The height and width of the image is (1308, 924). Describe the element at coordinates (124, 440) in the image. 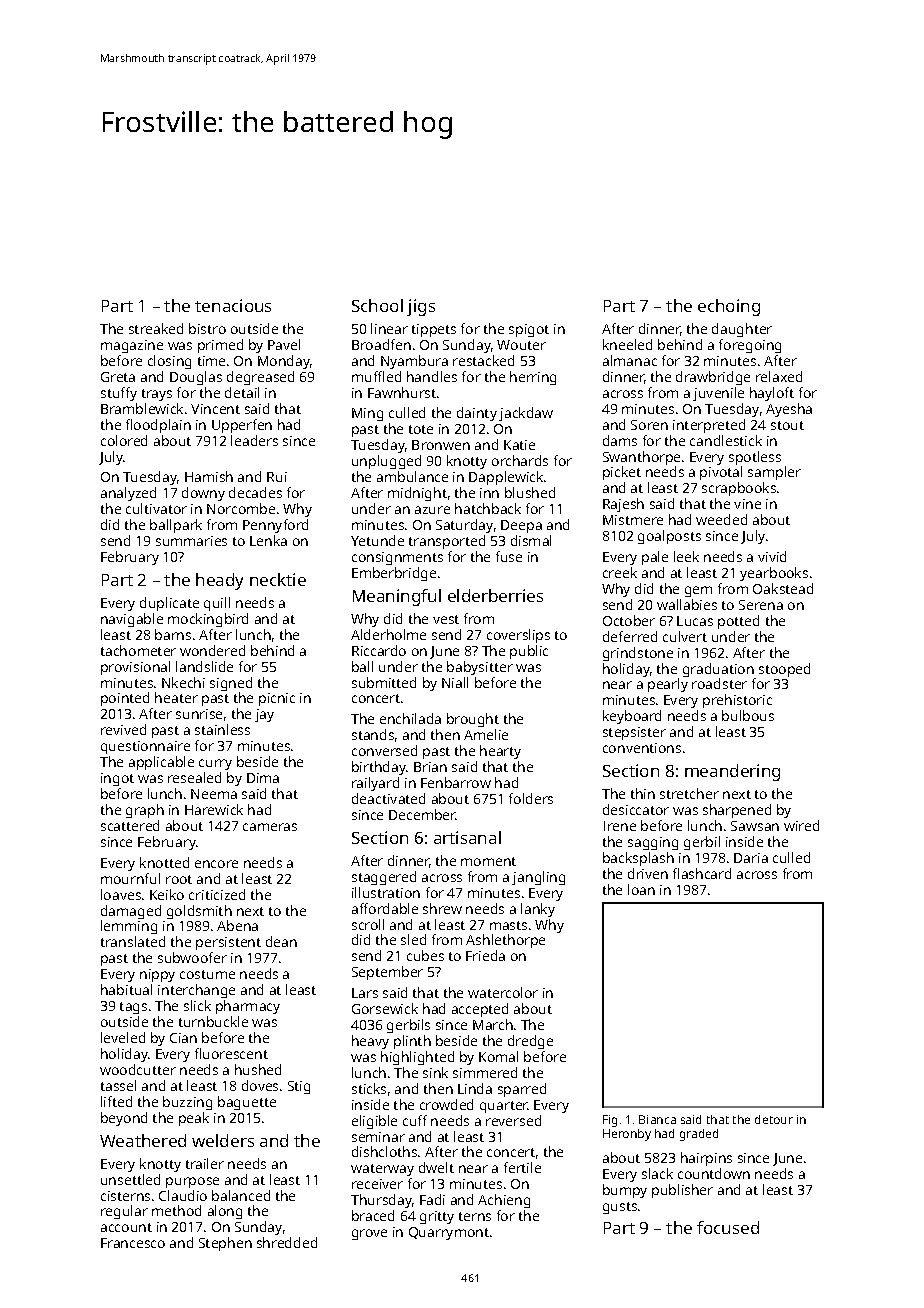

I see `colored` at that location.
